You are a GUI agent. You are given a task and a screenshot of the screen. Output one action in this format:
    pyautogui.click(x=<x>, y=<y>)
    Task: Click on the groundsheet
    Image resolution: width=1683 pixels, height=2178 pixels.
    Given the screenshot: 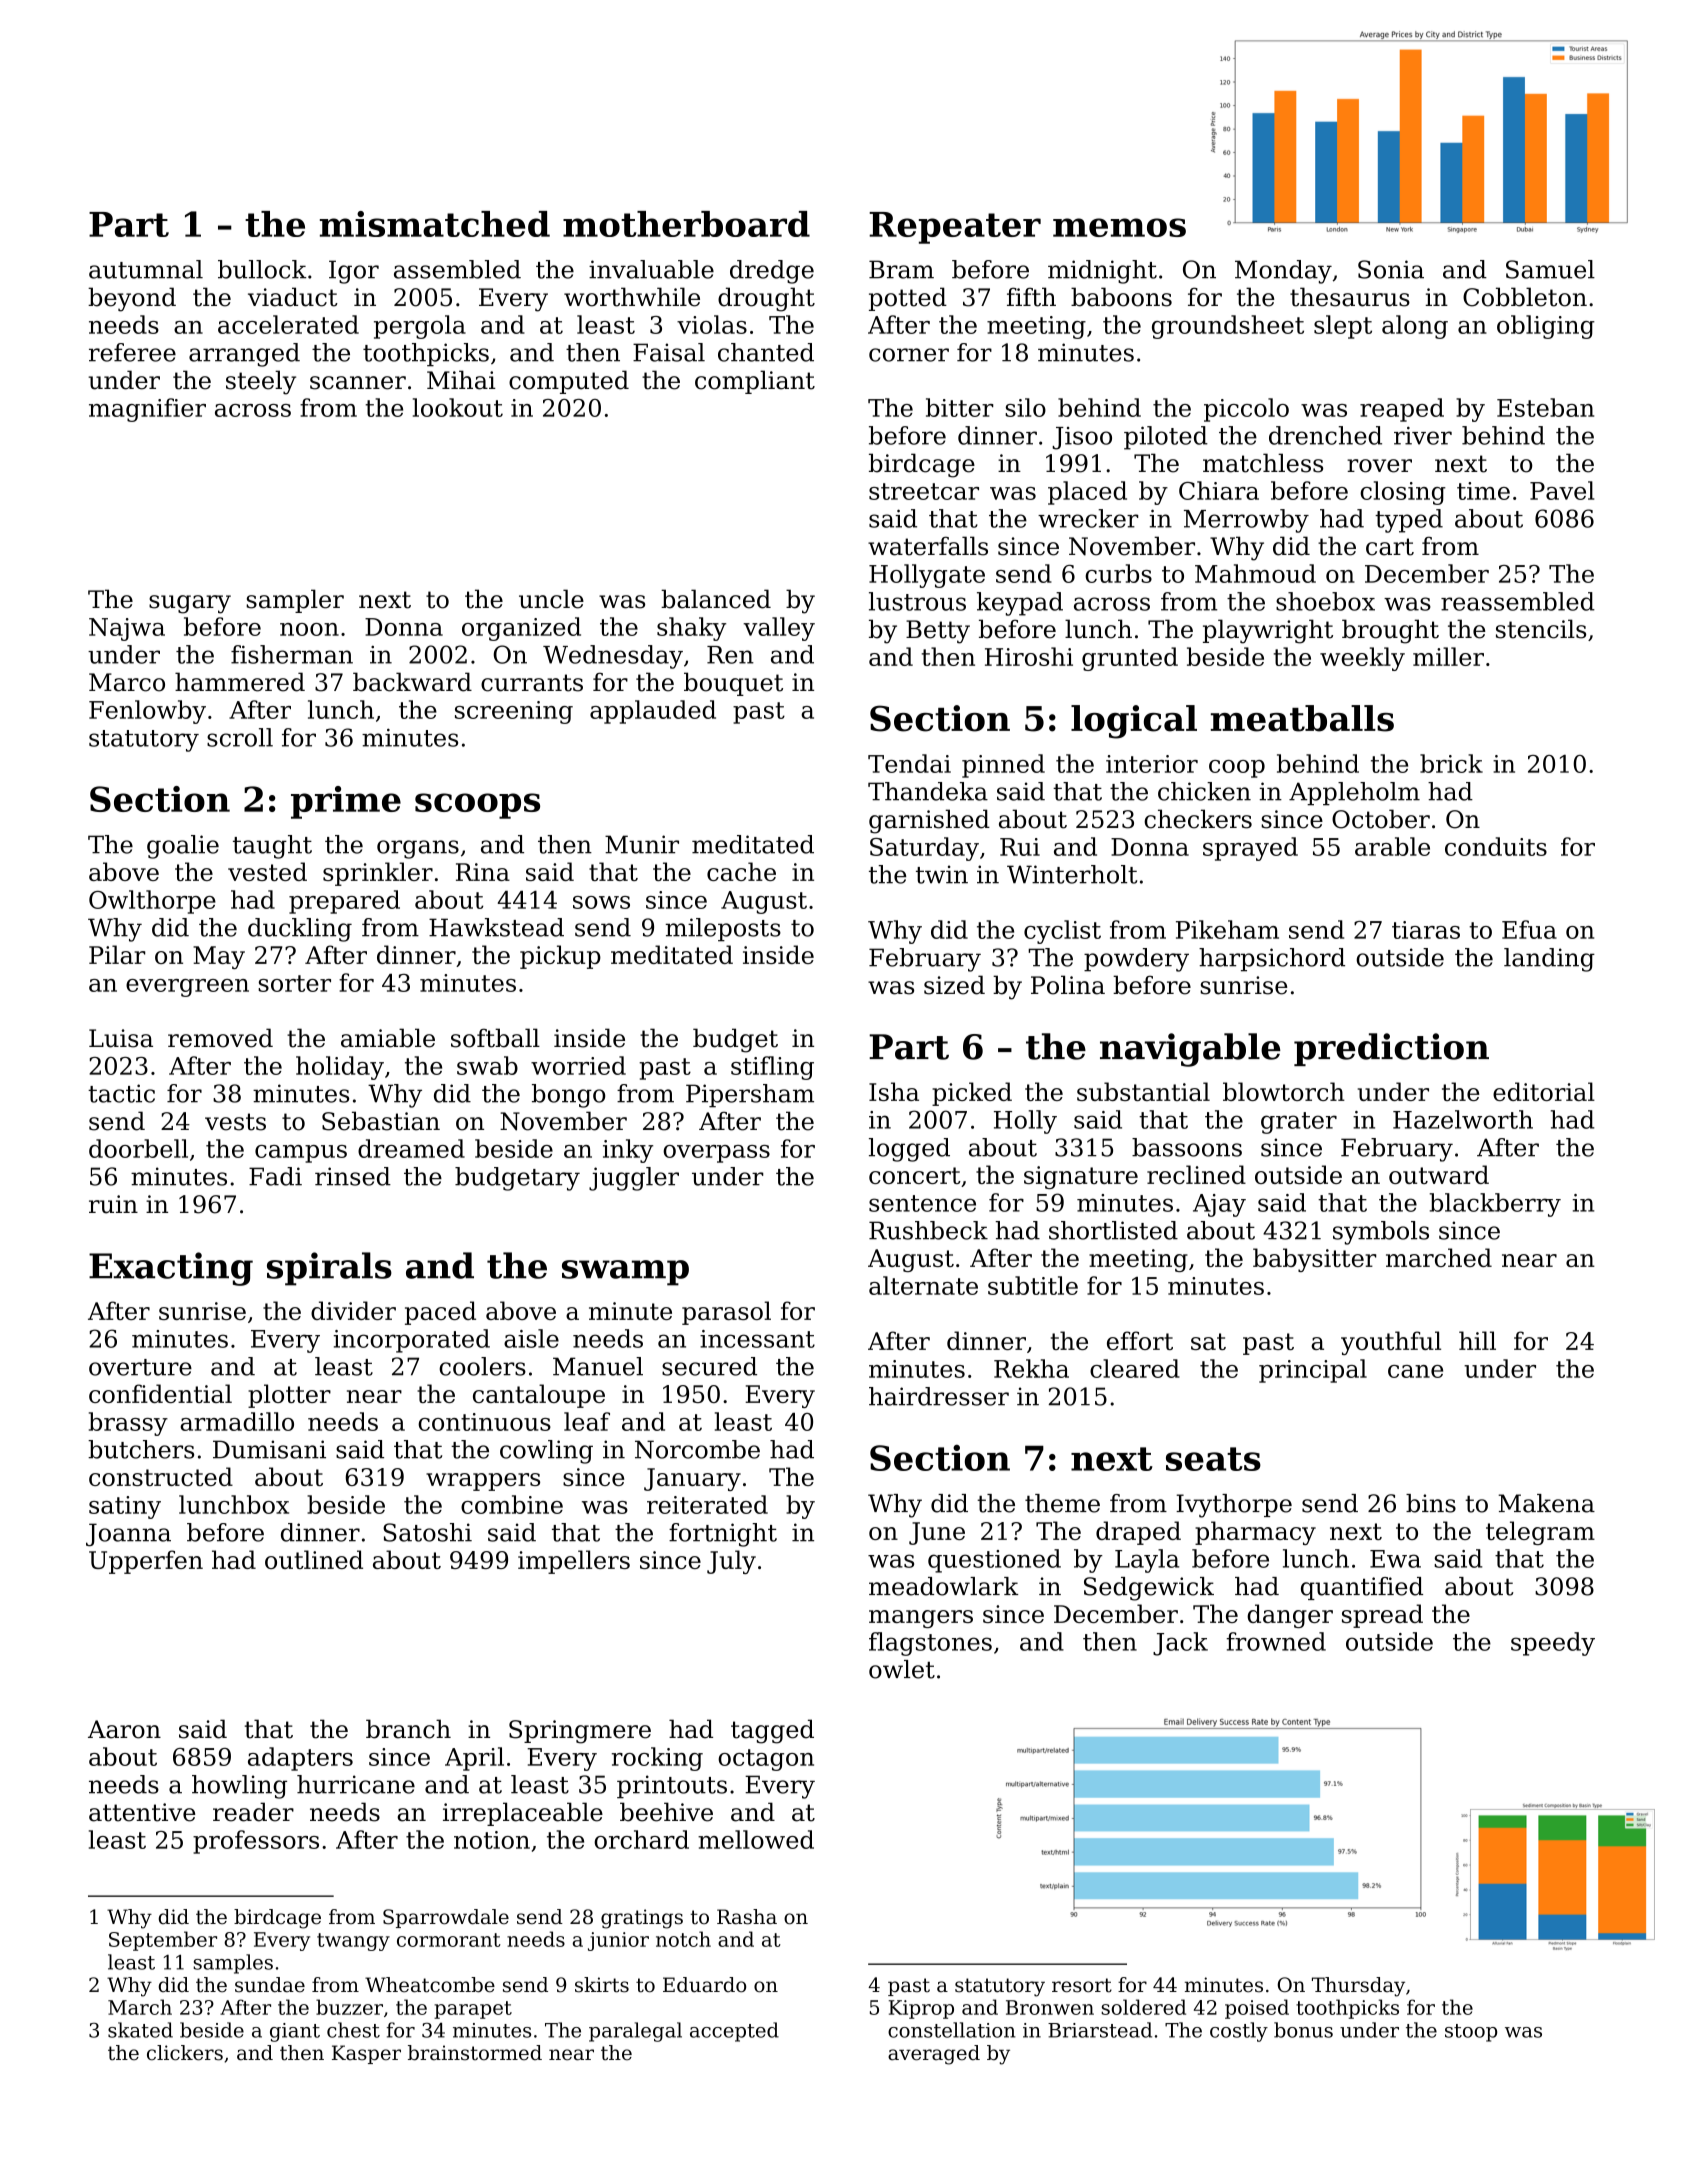 What is the action you would take?
    pyautogui.click(x=1228, y=327)
